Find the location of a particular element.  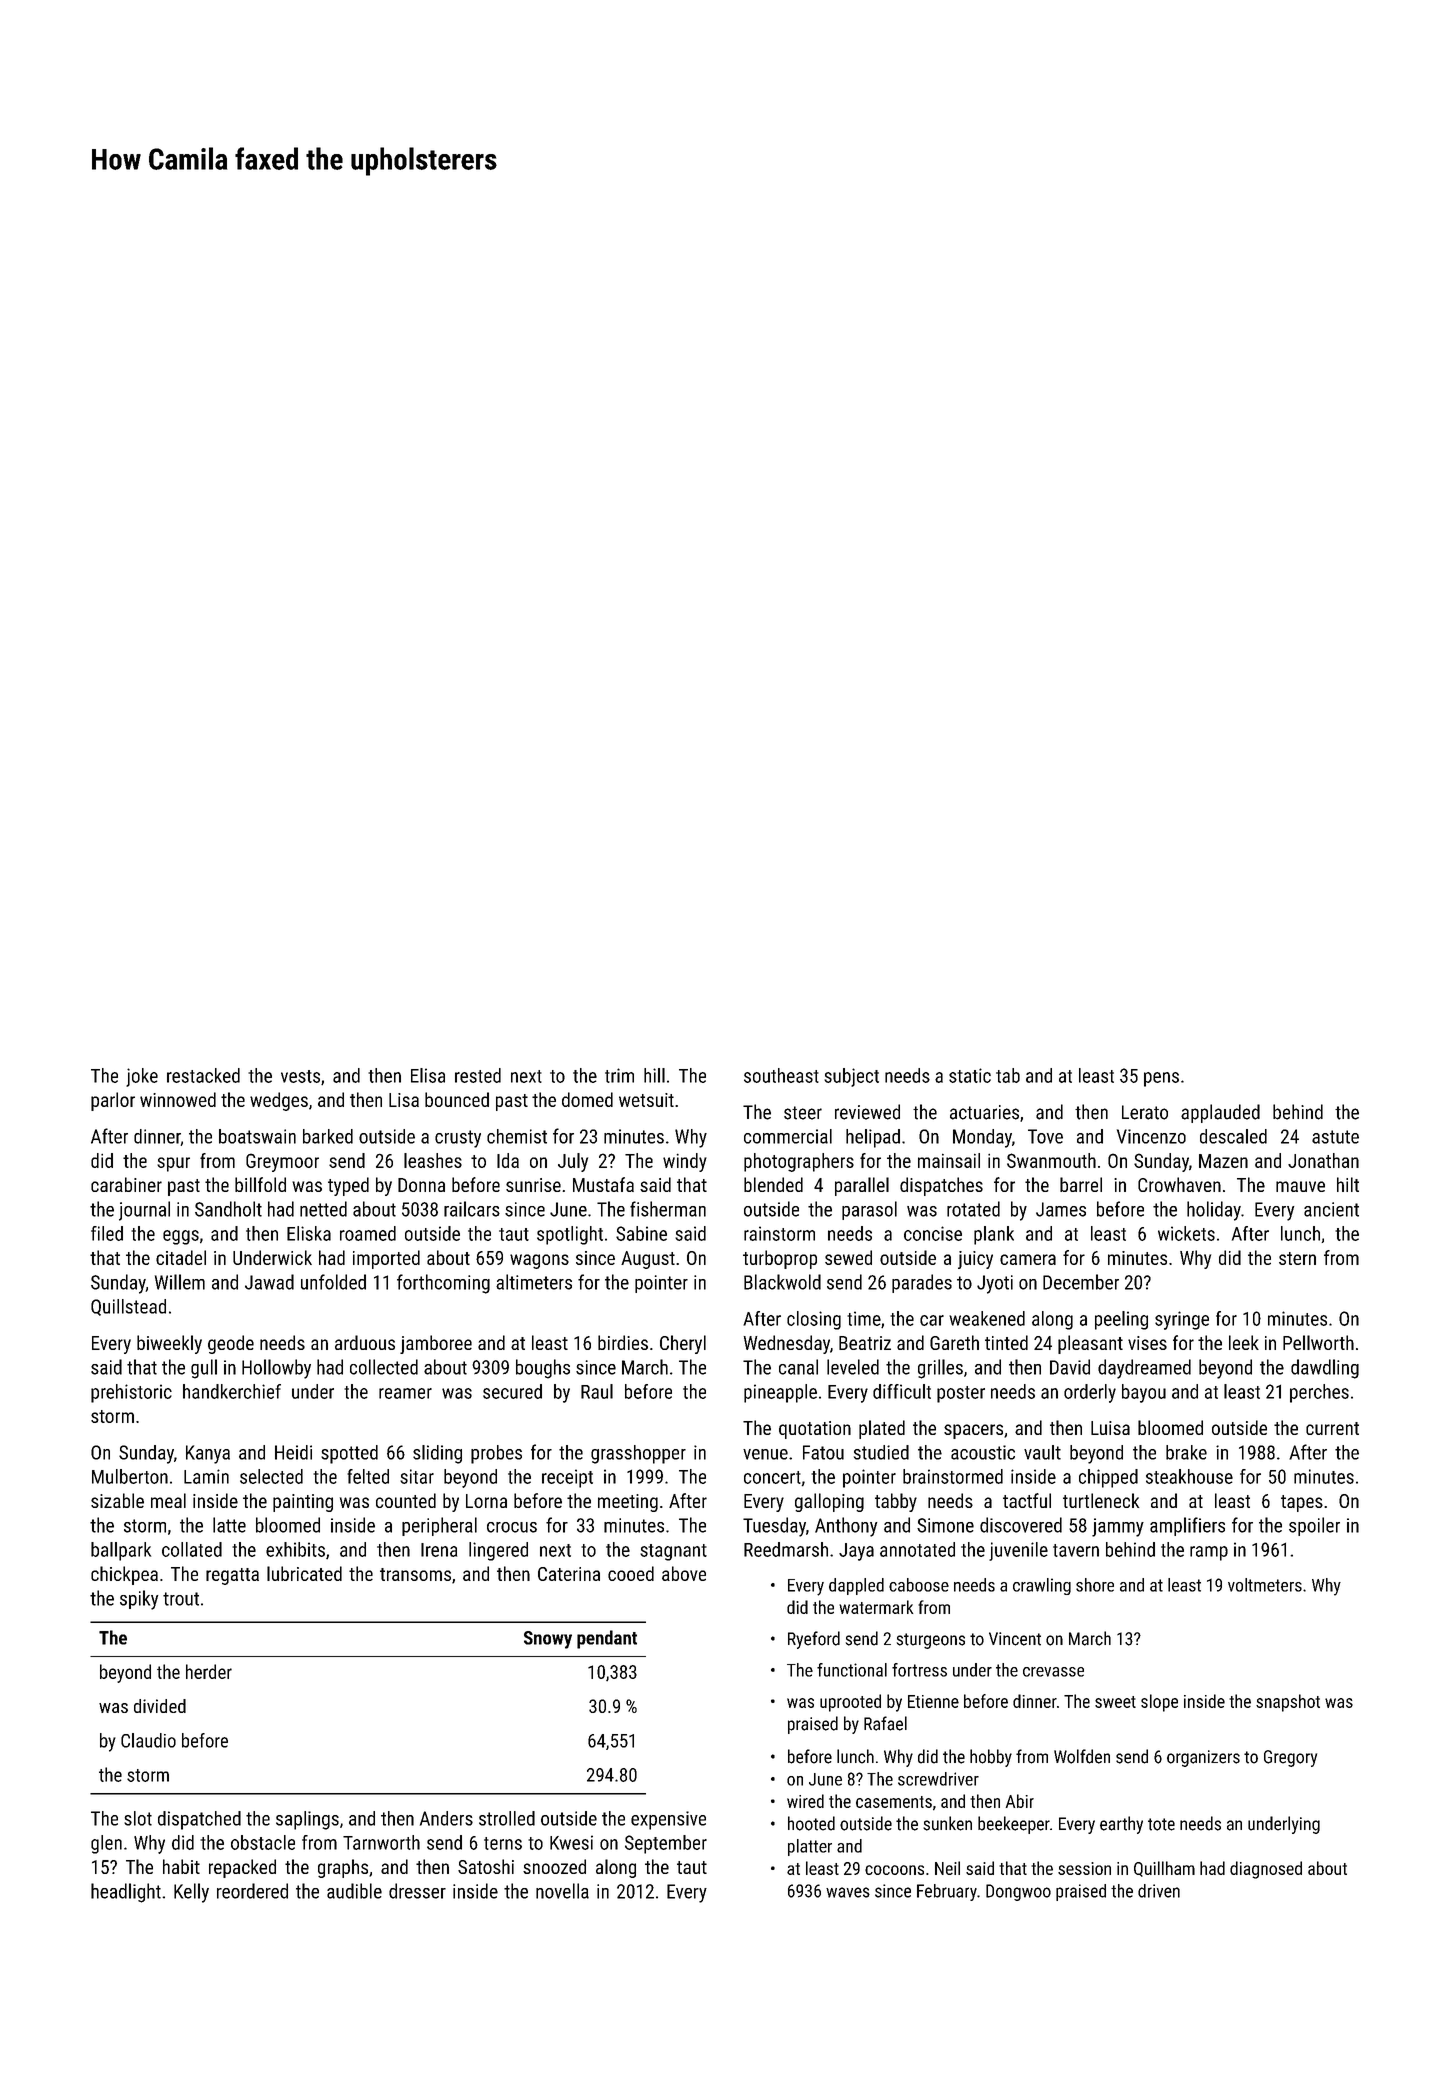

voltmeters is located at coordinates (1265, 1585).
